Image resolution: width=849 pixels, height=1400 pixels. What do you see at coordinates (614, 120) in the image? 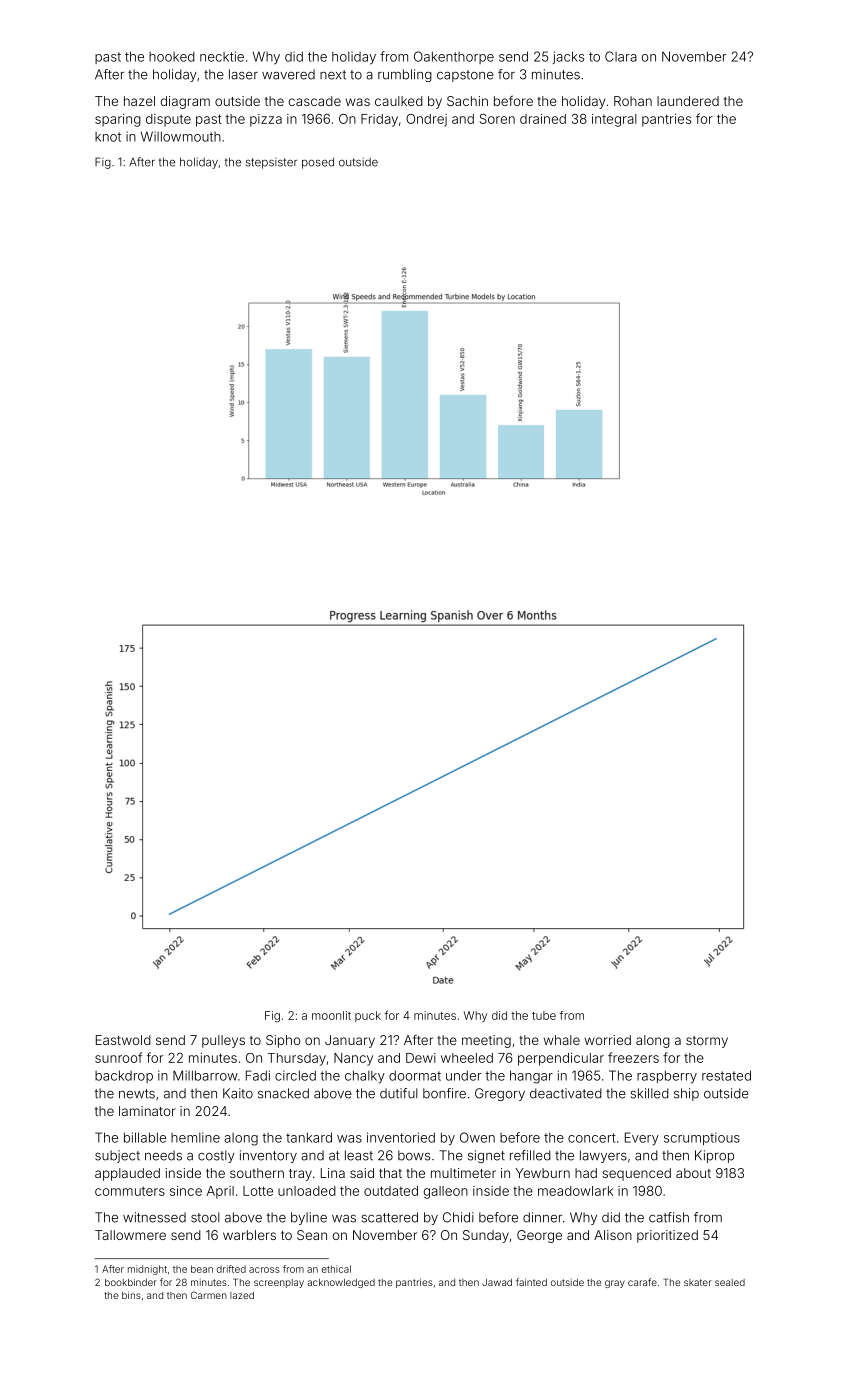
I see `integral` at bounding box center [614, 120].
